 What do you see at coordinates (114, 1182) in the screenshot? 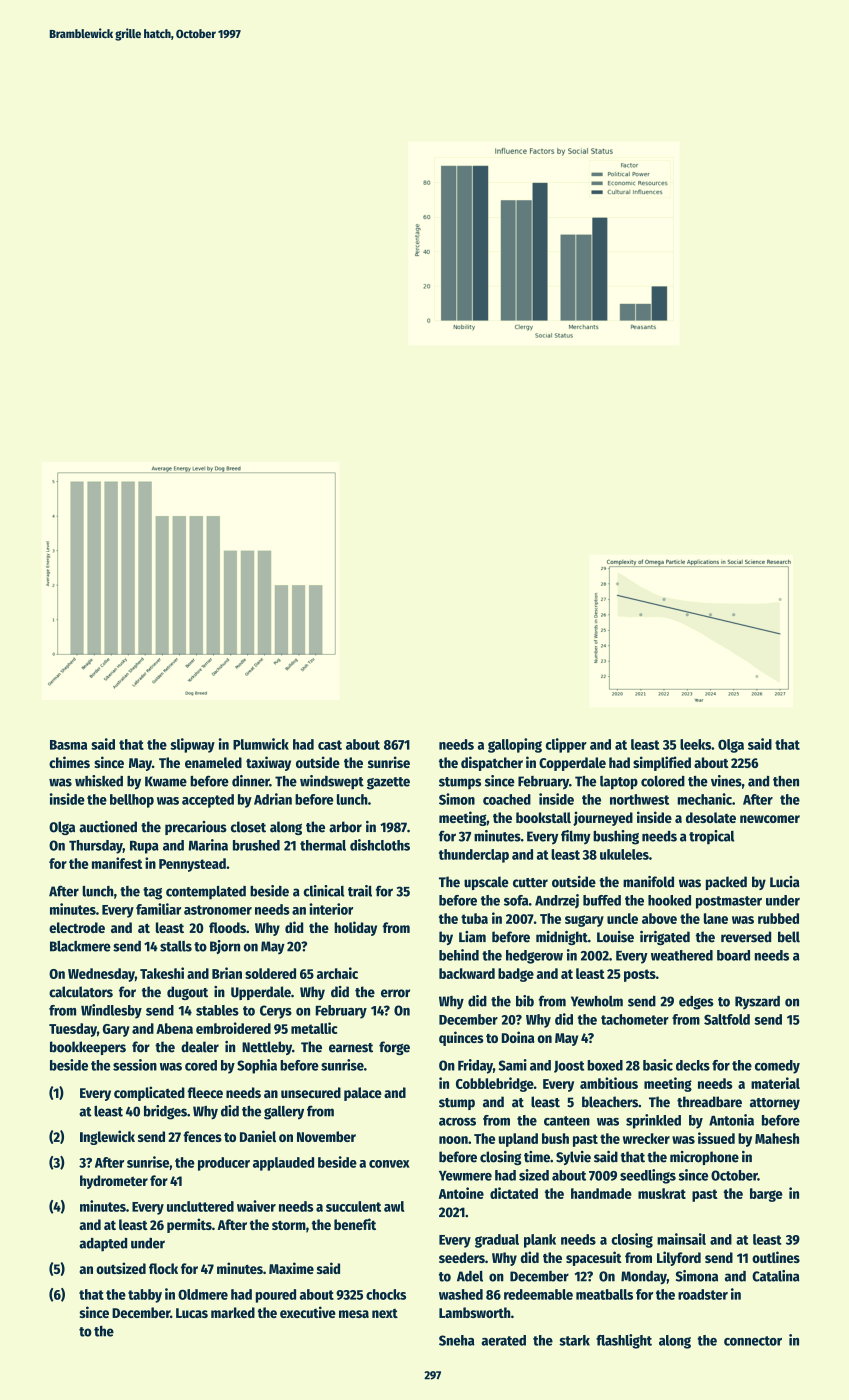
I see `hydrometer` at bounding box center [114, 1182].
